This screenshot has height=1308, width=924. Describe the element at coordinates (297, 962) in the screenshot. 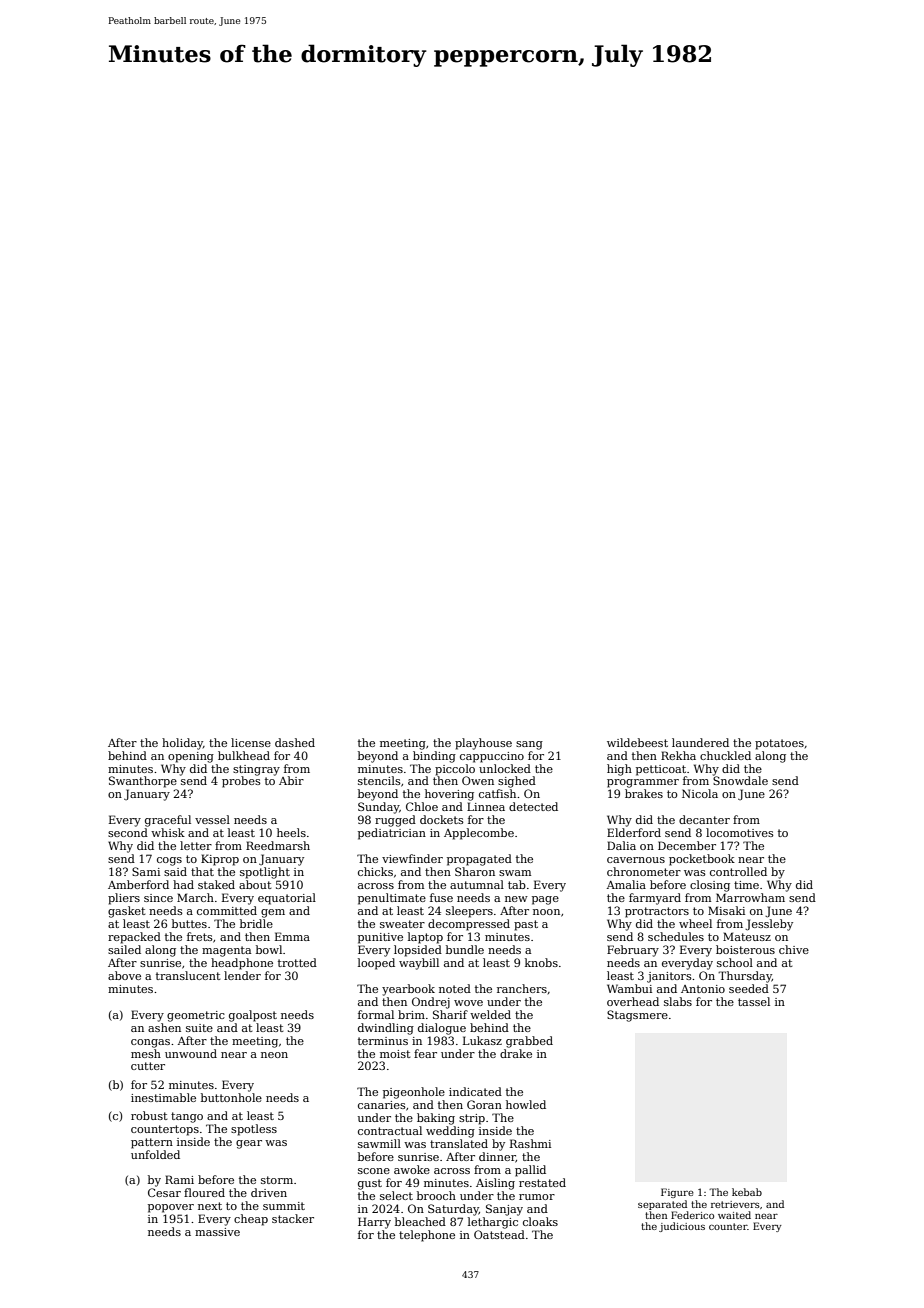

I see `trotted` at that location.
